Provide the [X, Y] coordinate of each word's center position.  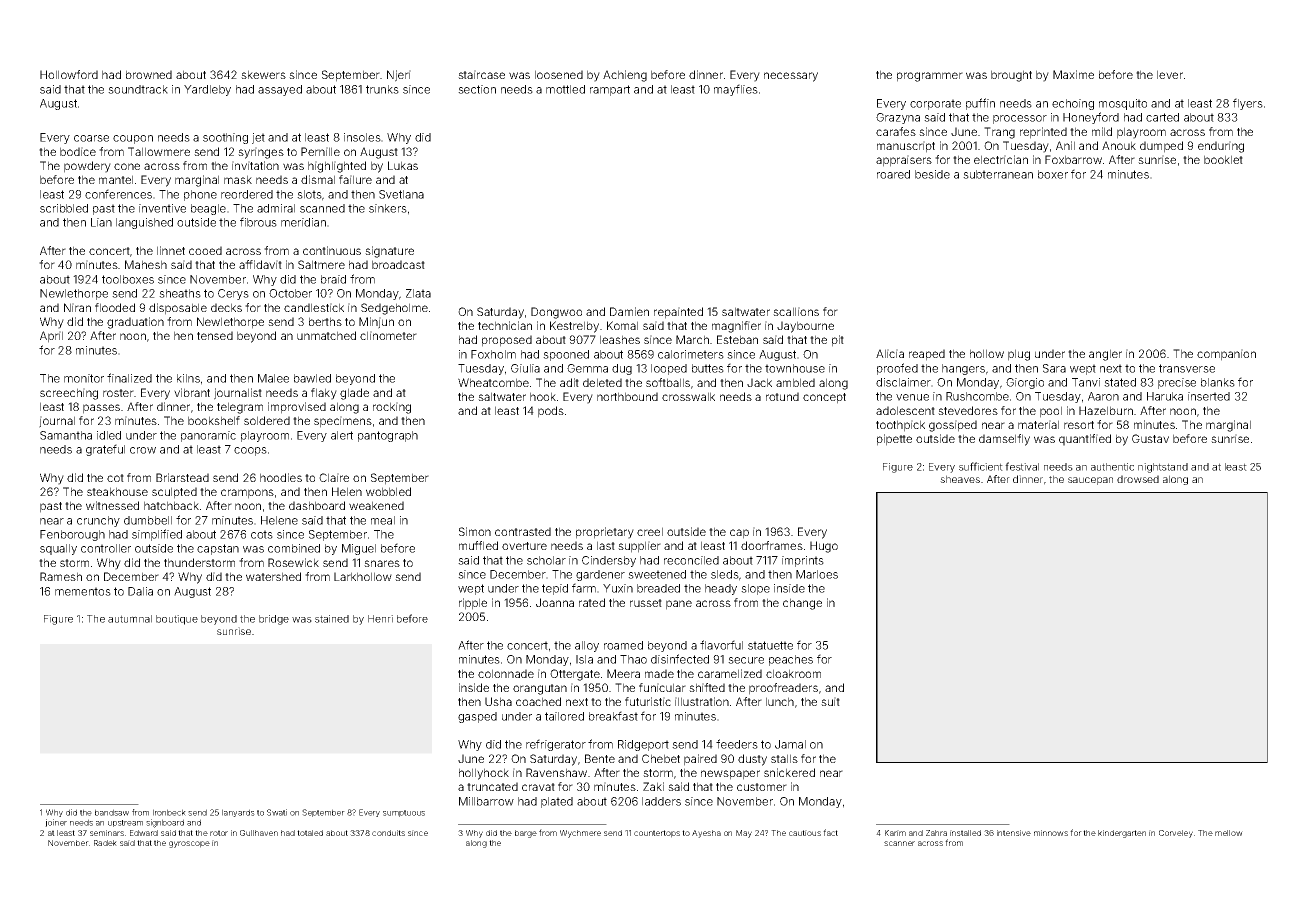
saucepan [1090, 481]
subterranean [998, 174]
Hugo [824, 547]
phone [200, 195]
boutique [177, 620]
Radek [105, 843]
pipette [894, 440]
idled [109, 435]
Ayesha [706, 834]
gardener [600, 575]
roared [893, 174]
